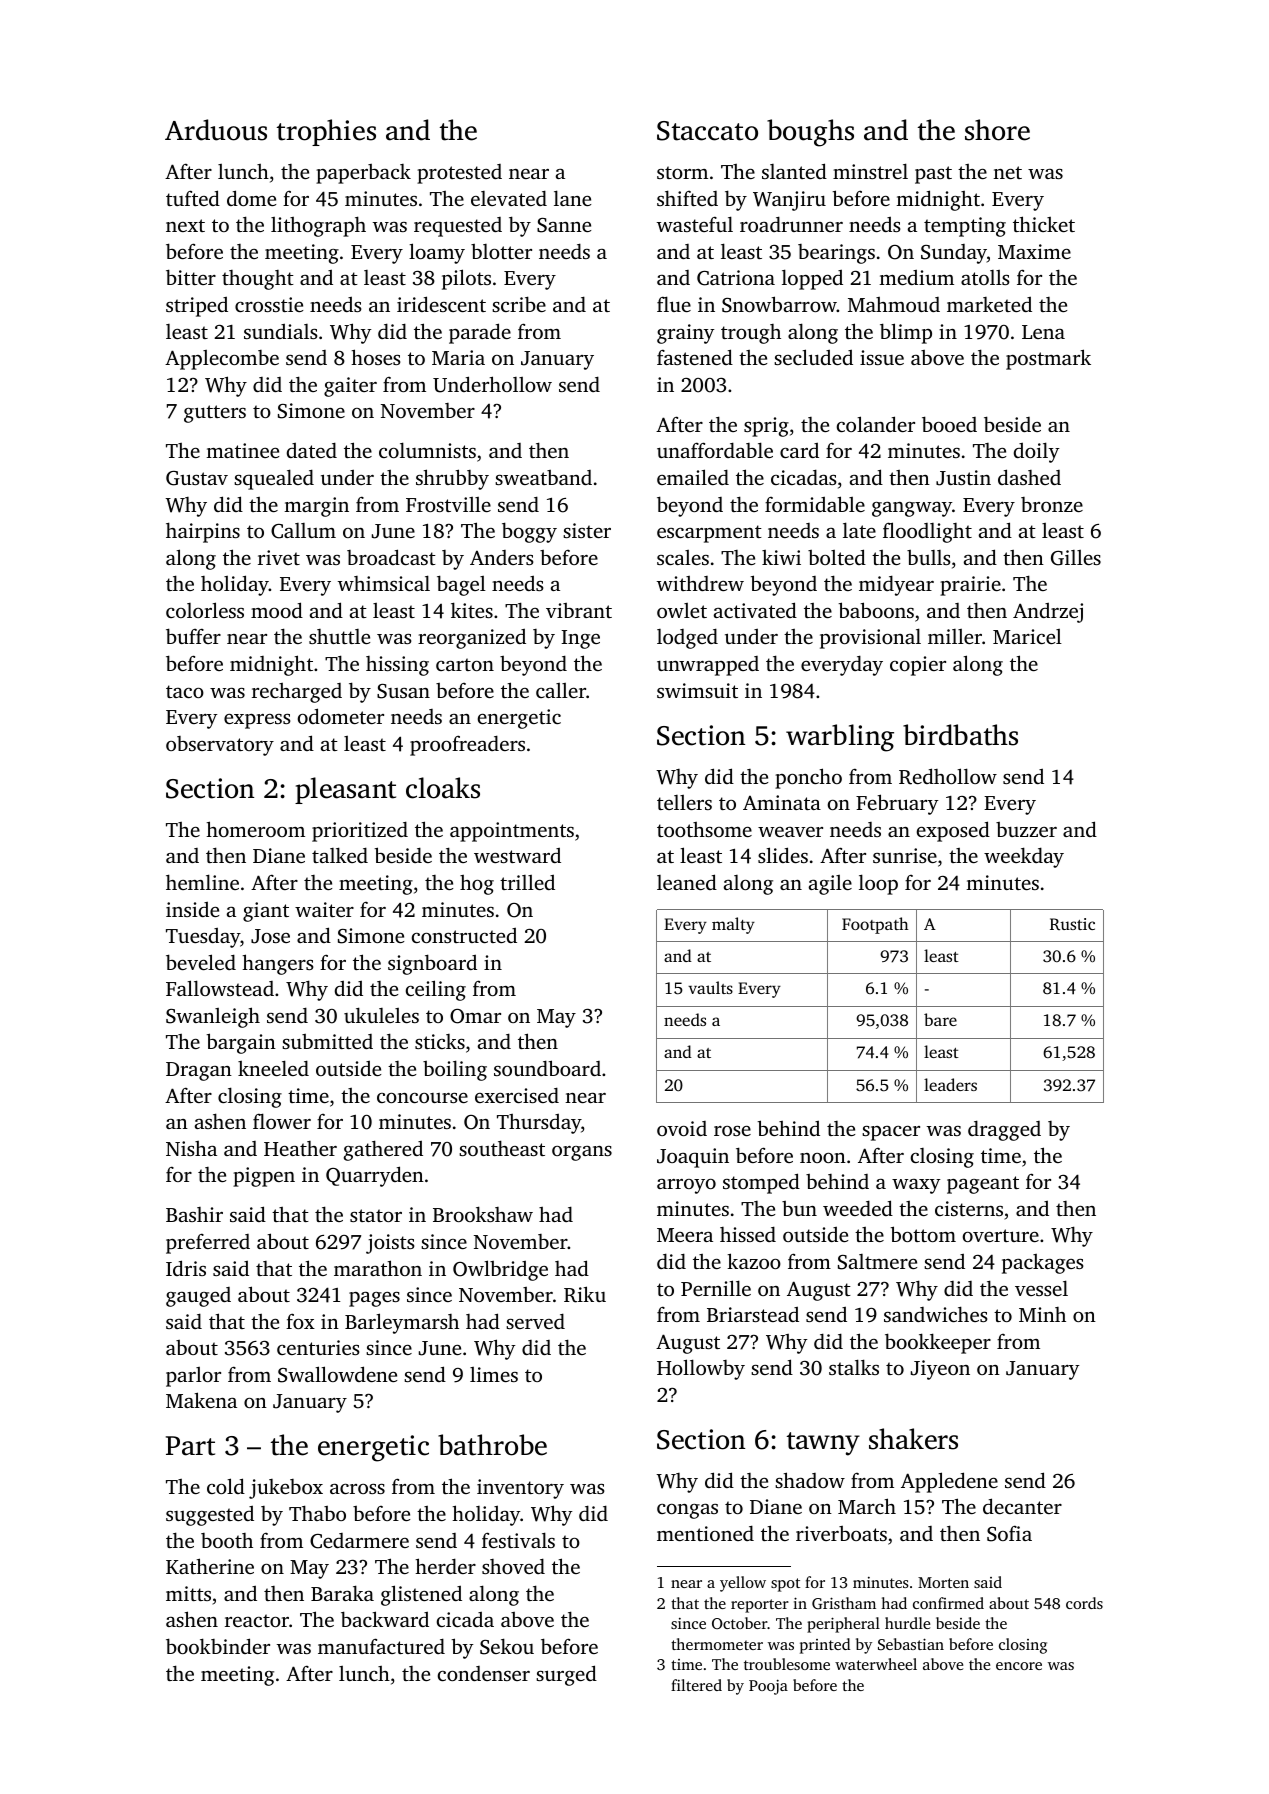 This page has height=1794, width=1269. I want to click on shore, so click(997, 130).
